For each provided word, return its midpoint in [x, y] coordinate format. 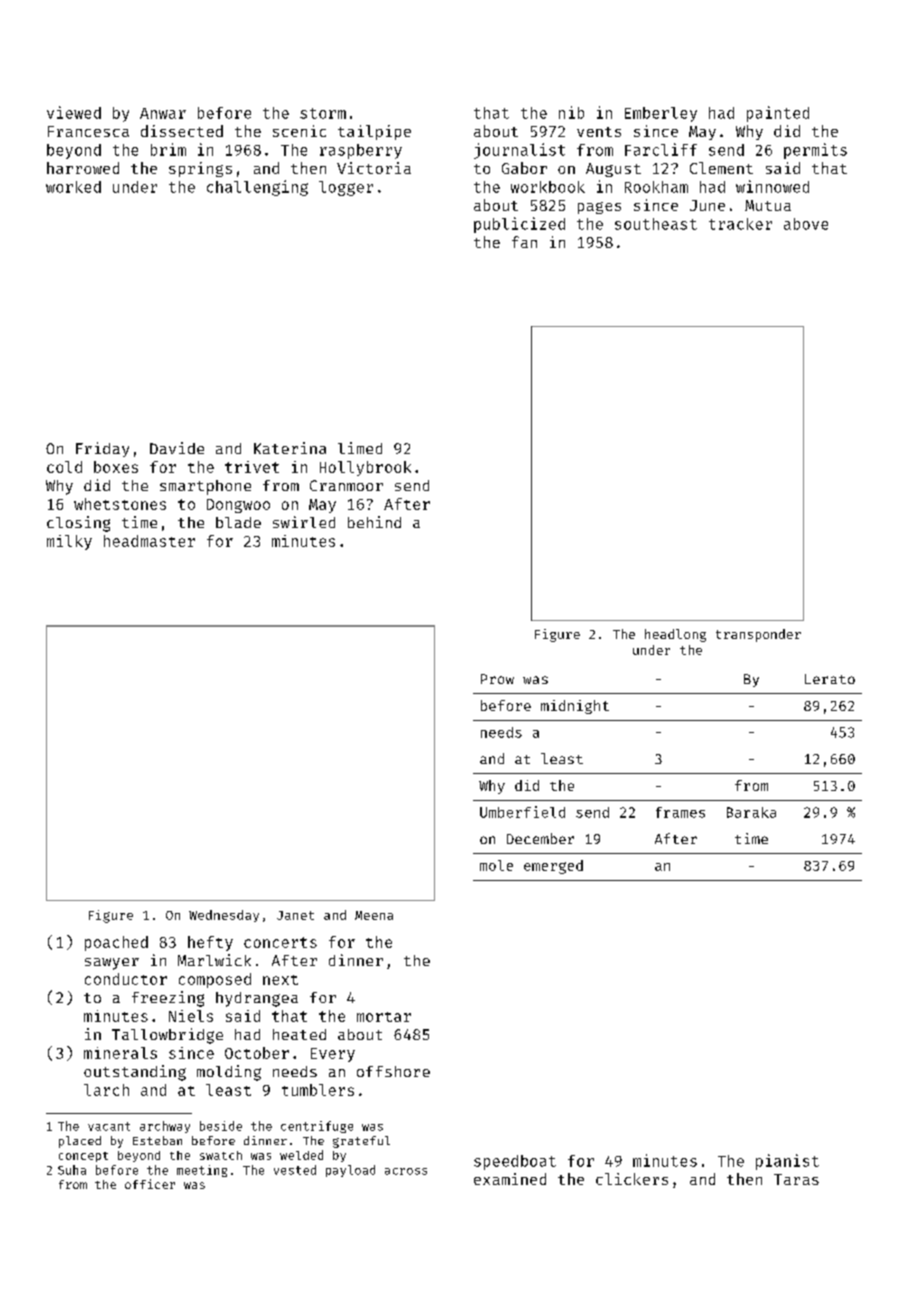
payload [350, 1171]
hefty [210, 943]
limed [360, 448]
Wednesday [224, 916]
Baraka [751, 812]
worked [73, 187]
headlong [675, 635]
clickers [632, 1179]
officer [150, 1184]
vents [599, 132]
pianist [787, 1162]
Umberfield [522, 812]
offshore [393, 1071]
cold [64, 467]
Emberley [661, 114]
